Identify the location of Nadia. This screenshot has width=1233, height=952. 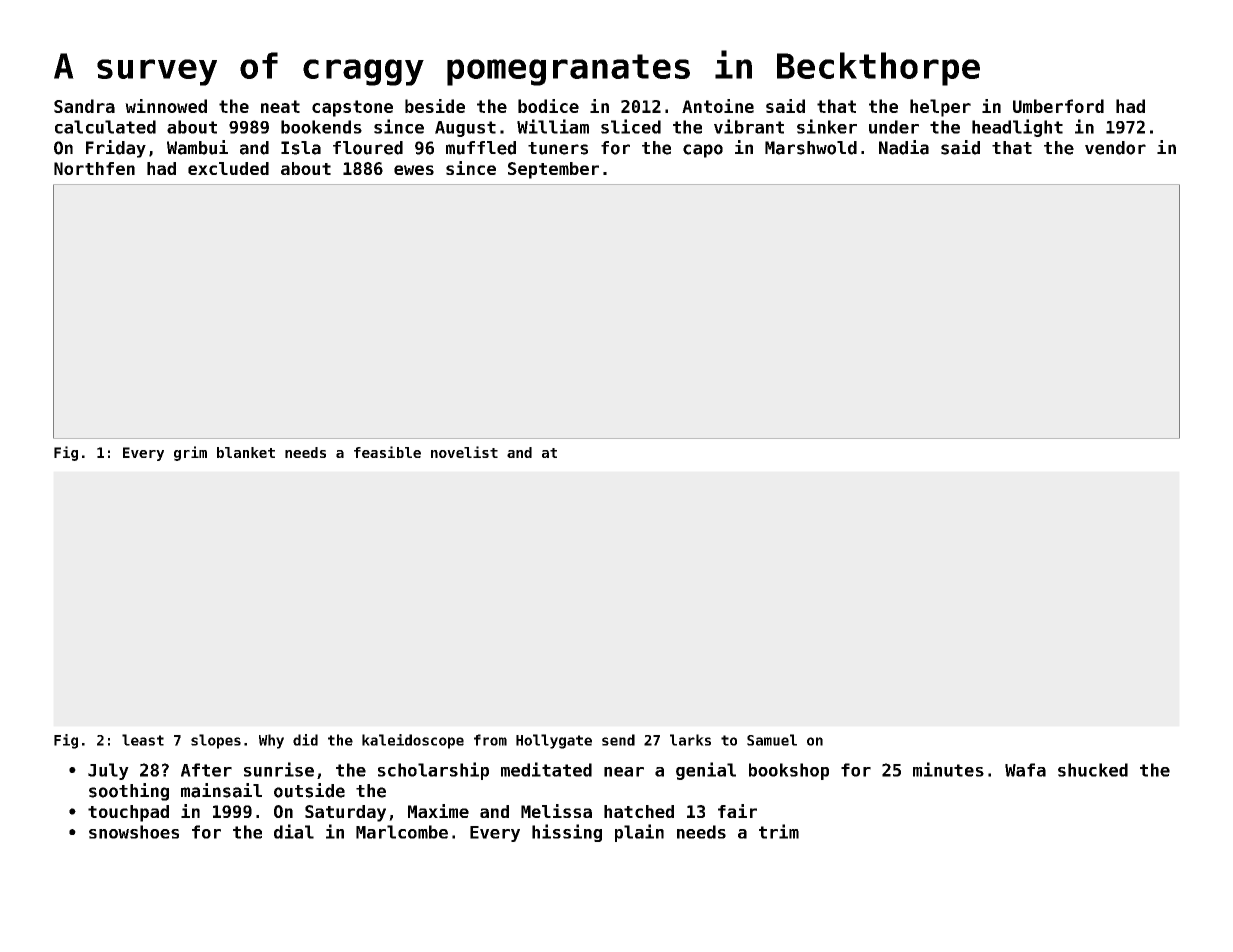
(904, 147).
